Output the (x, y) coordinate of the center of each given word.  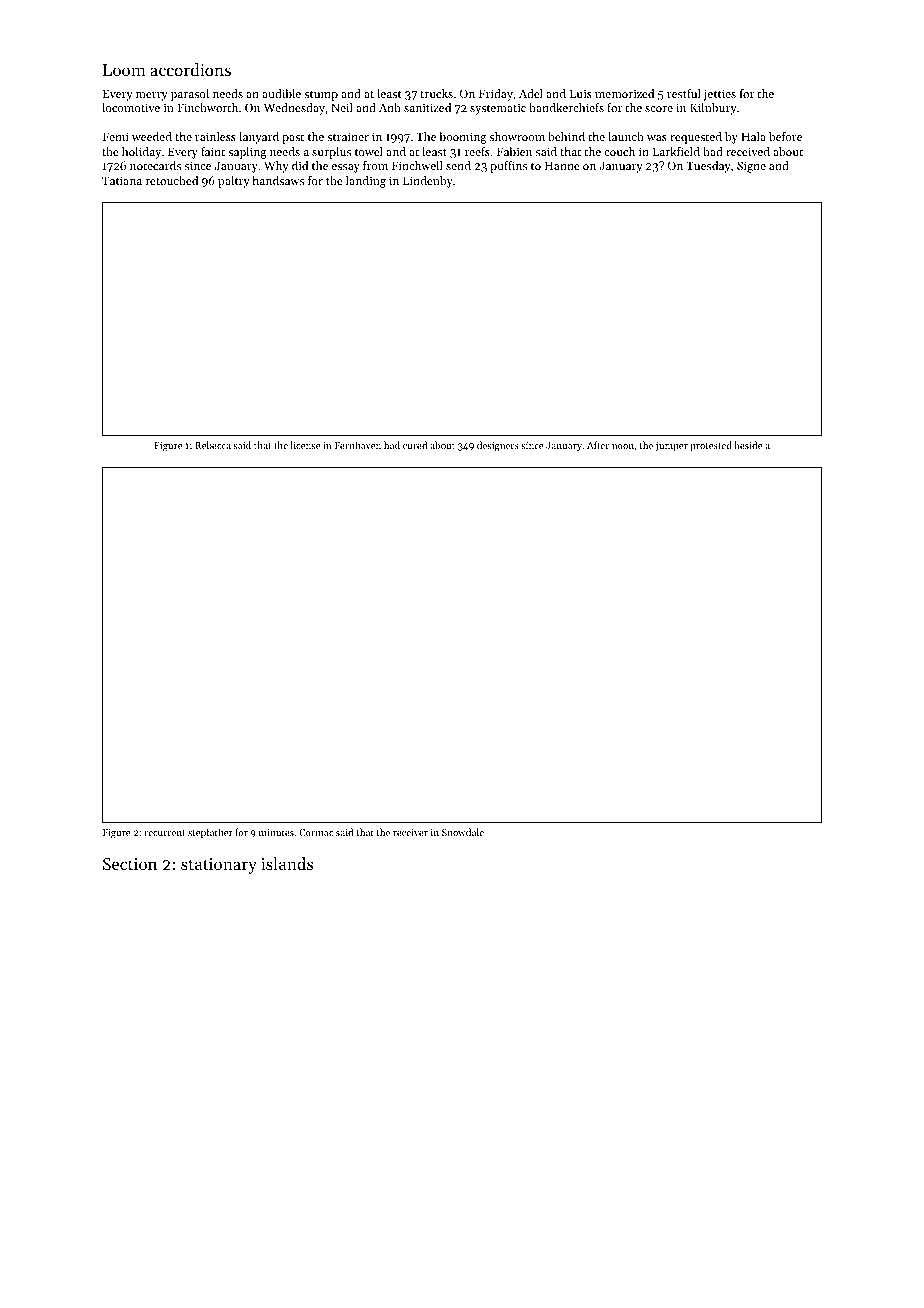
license (305, 445)
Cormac (316, 832)
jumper (671, 446)
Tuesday (708, 167)
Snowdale (463, 832)
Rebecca (213, 445)
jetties (720, 95)
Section (130, 864)
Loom (124, 70)
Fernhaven (358, 445)
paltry (234, 182)
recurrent (164, 833)
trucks (436, 93)
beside (748, 445)
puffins (508, 167)
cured (415, 445)
